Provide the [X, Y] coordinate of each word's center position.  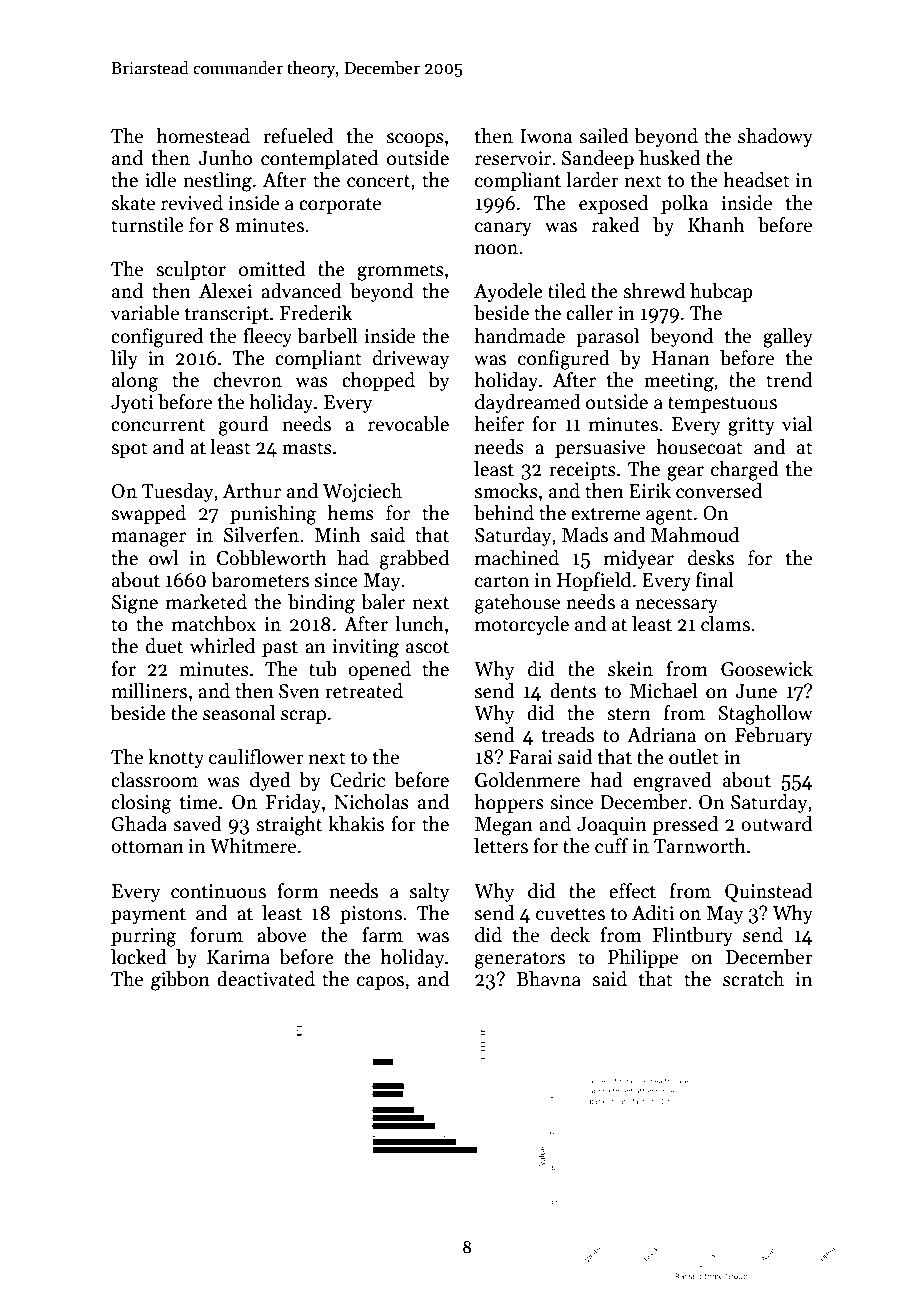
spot [129, 450]
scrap [303, 717]
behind [504, 513]
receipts [582, 471]
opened [379, 670]
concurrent [158, 425]
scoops [415, 140]
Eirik [650, 490]
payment [148, 916]
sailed [604, 136]
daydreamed [528, 403]
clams [725, 624]
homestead [203, 136]
